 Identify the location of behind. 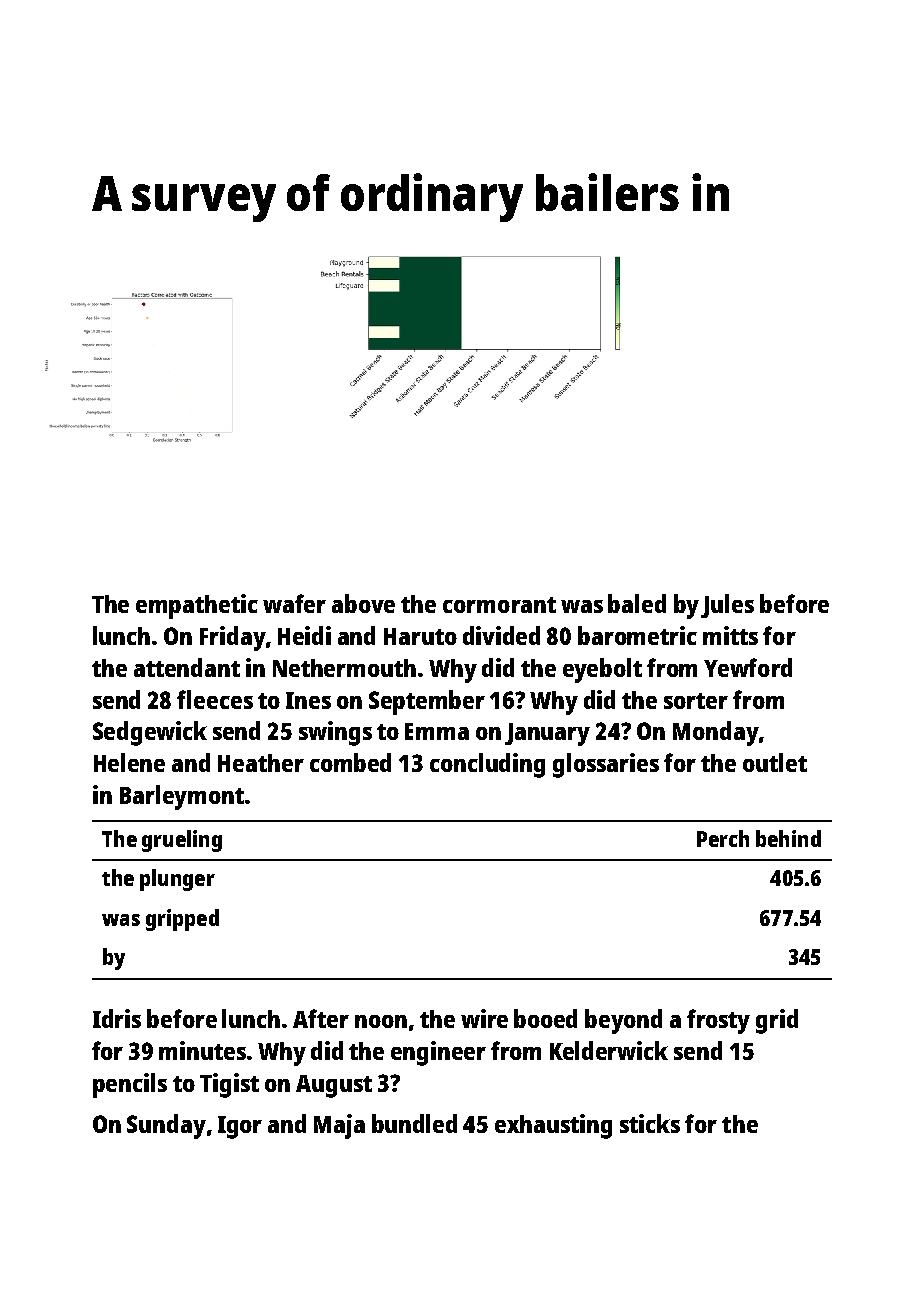
(788, 838).
